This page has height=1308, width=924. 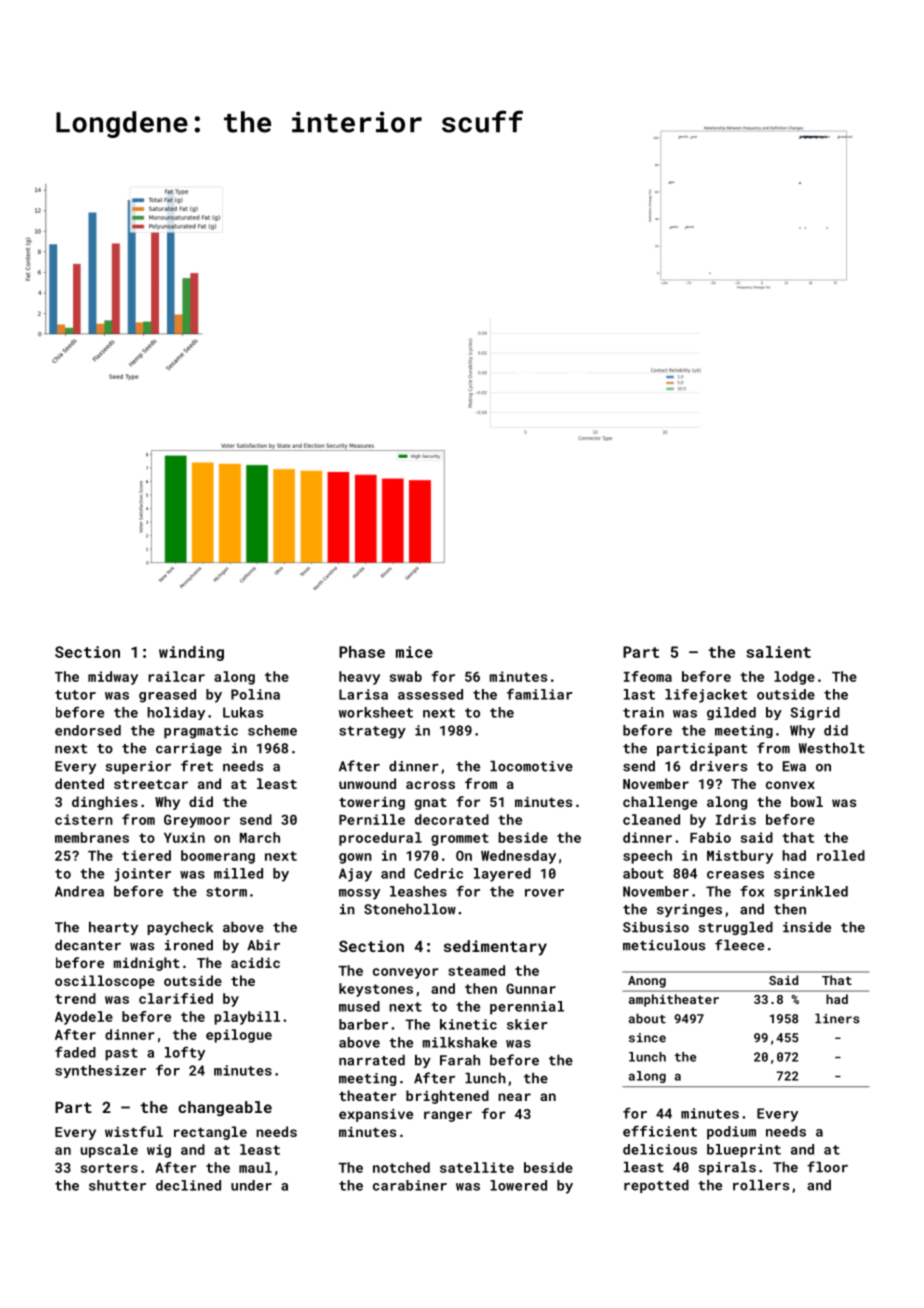 What do you see at coordinates (372, 732) in the page?
I see `strategy` at bounding box center [372, 732].
